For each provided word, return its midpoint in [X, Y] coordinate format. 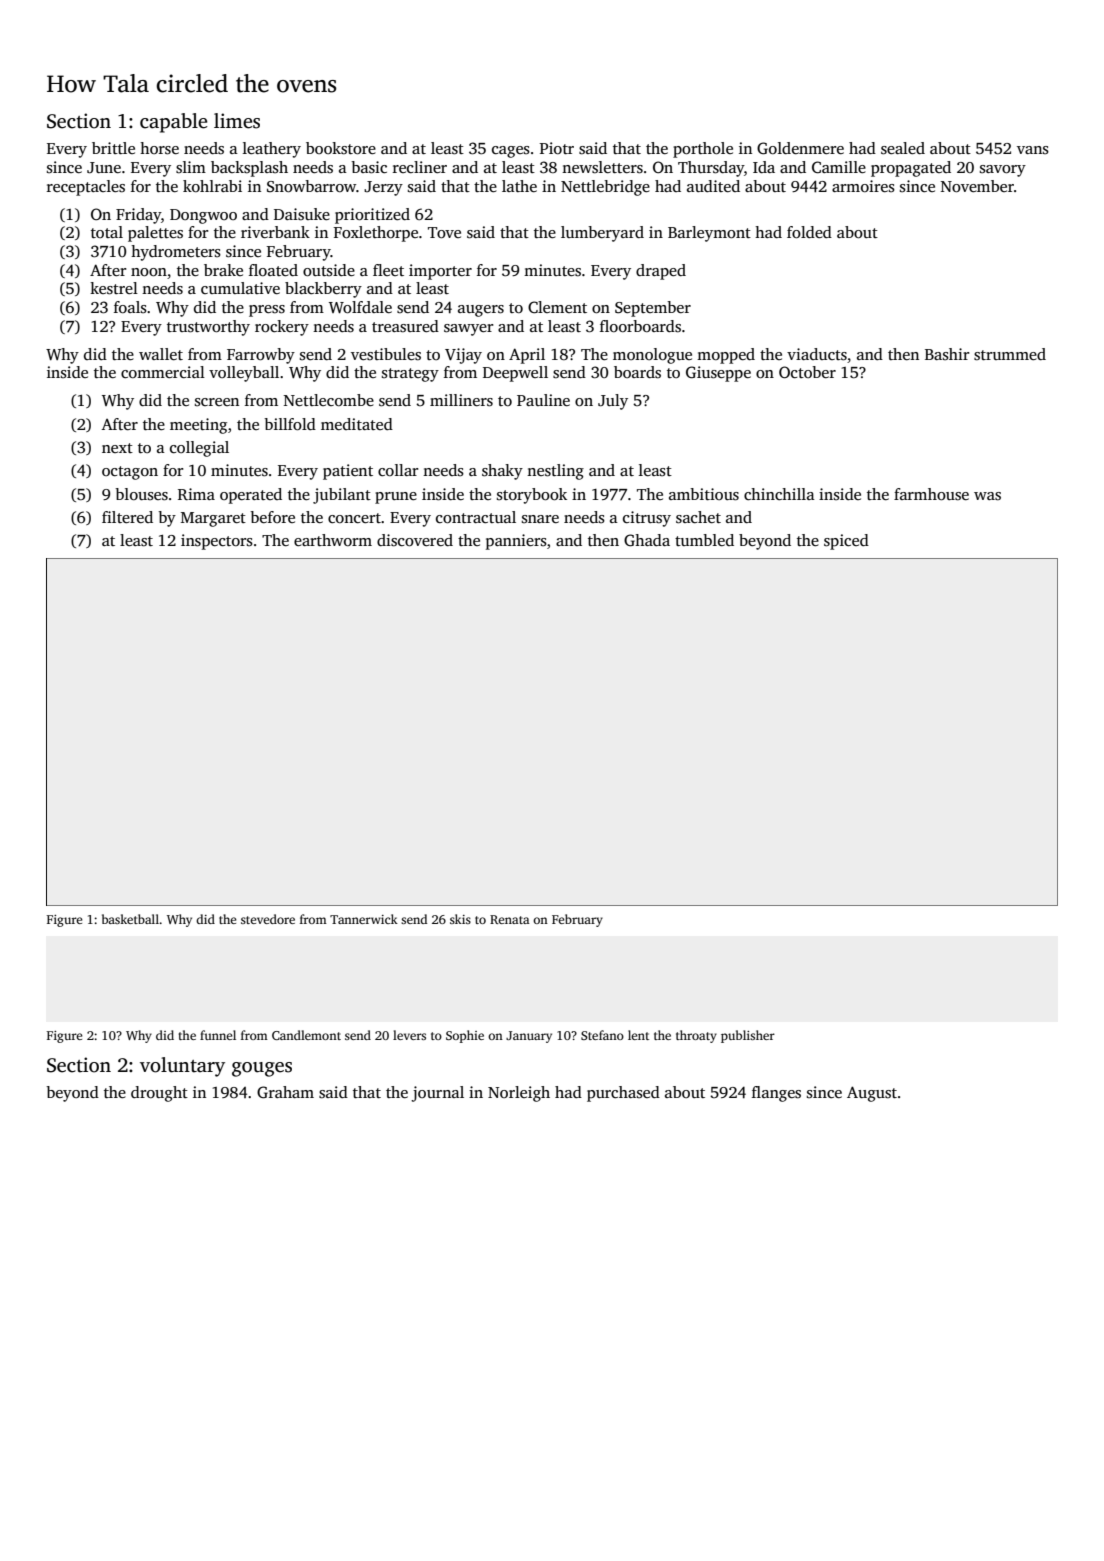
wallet [161, 354]
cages [511, 152]
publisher [748, 1036]
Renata [510, 919]
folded [809, 232]
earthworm [333, 540]
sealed [903, 148]
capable [174, 123]
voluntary [182, 1067]
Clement [557, 307]
